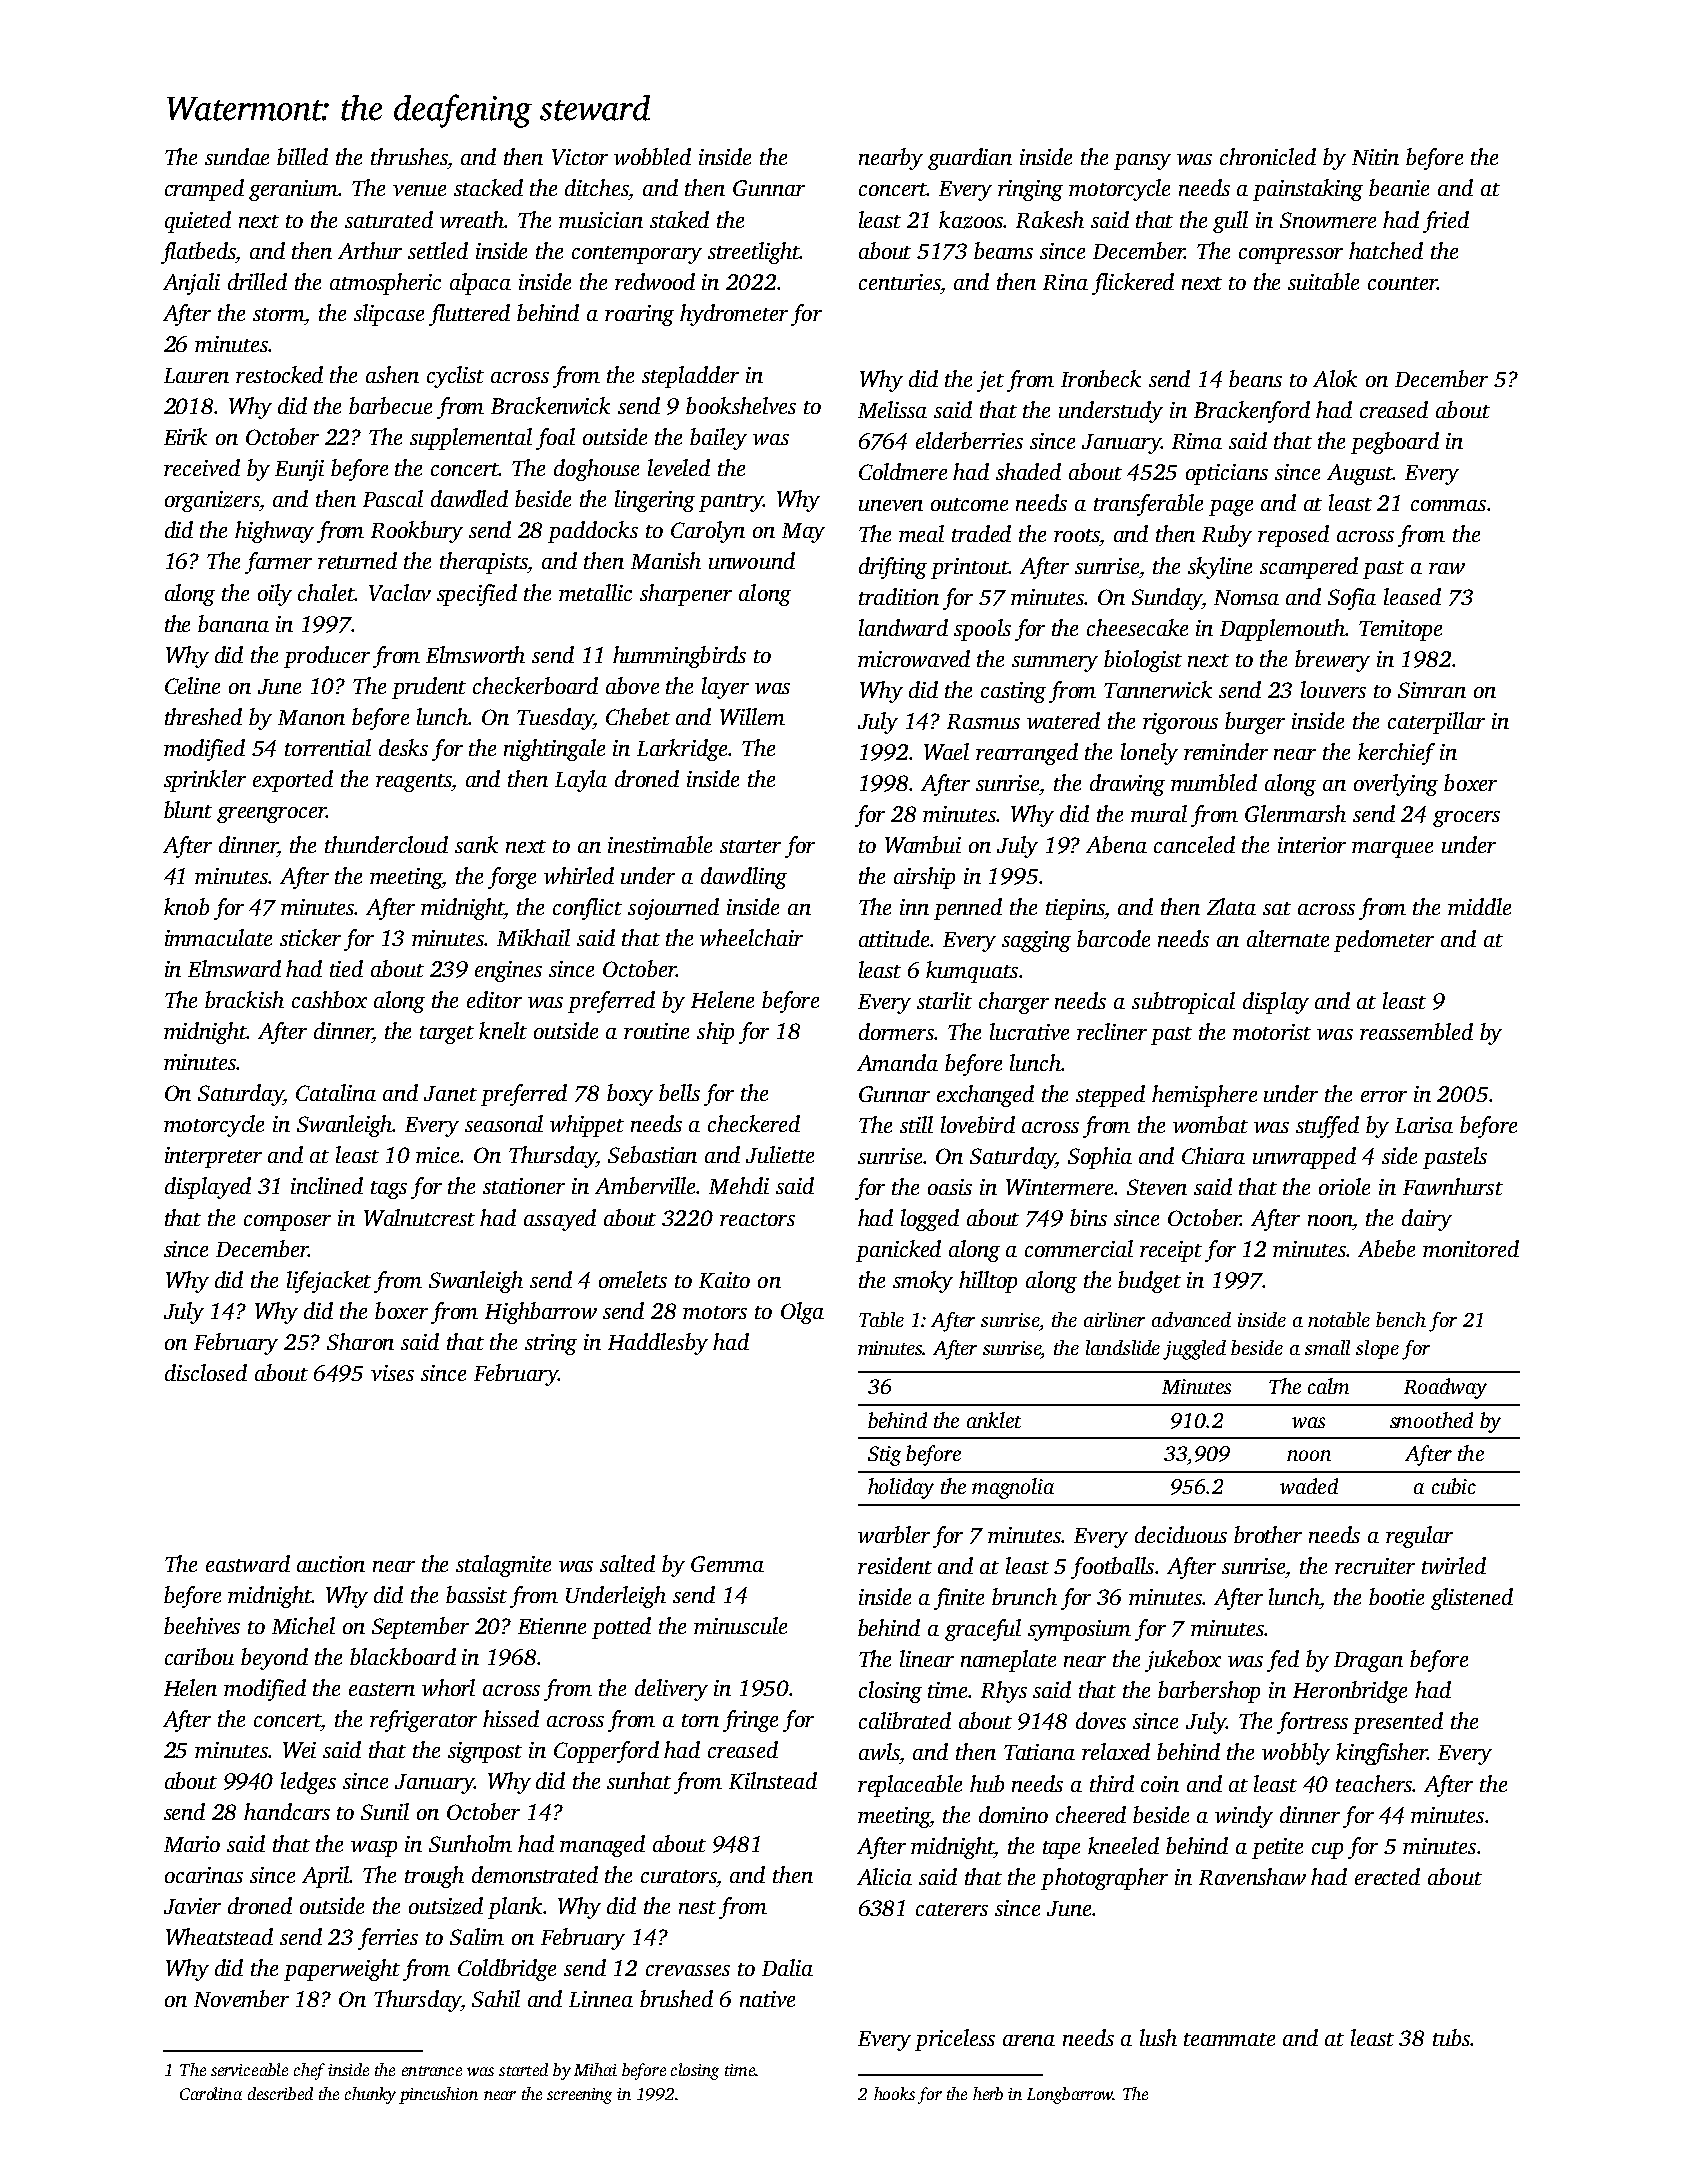 The height and width of the document is (2178, 1683). What do you see at coordinates (884, 1456) in the document?
I see `Stig` at bounding box center [884, 1456].
